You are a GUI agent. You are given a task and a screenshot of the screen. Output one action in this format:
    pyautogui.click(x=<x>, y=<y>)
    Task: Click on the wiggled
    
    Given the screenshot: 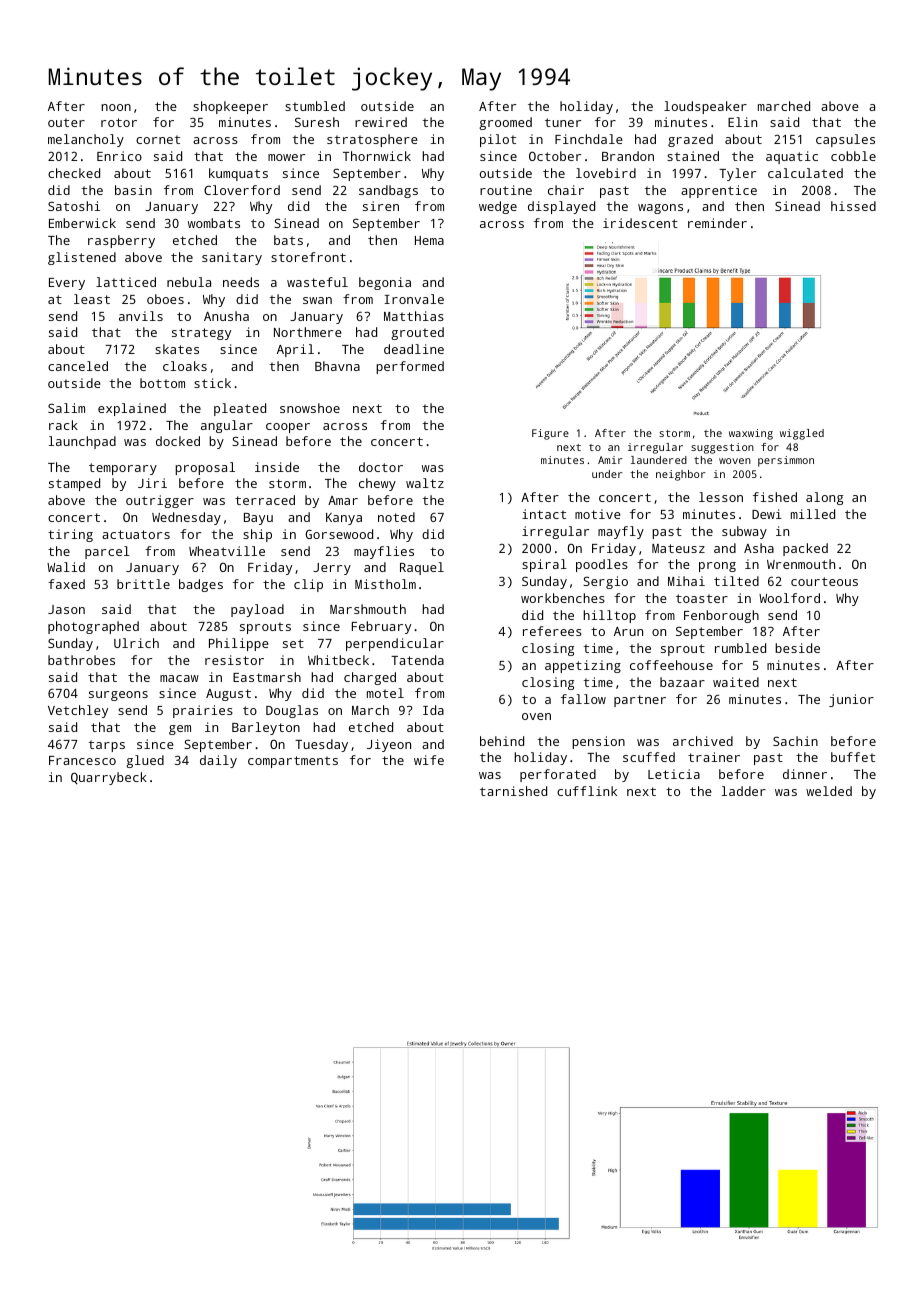 What is the action you would take?
    pyautogui.click(x=802, y=434)
